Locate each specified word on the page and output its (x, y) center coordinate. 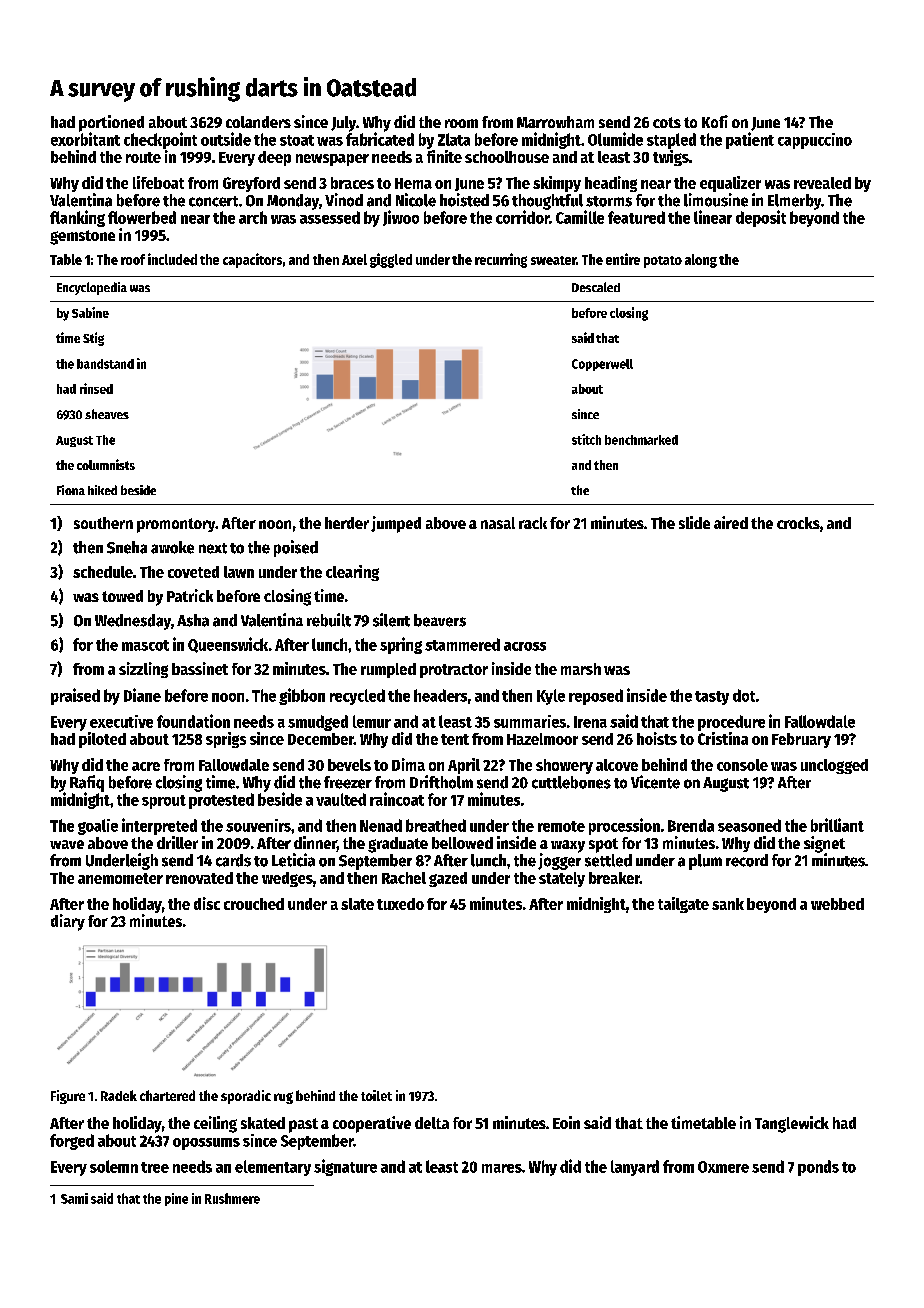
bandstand (105, 364)
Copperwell (602, 365)
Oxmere (723, 1167)
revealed (822, 183)
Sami (74, 1198)
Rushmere (232, 1198)
